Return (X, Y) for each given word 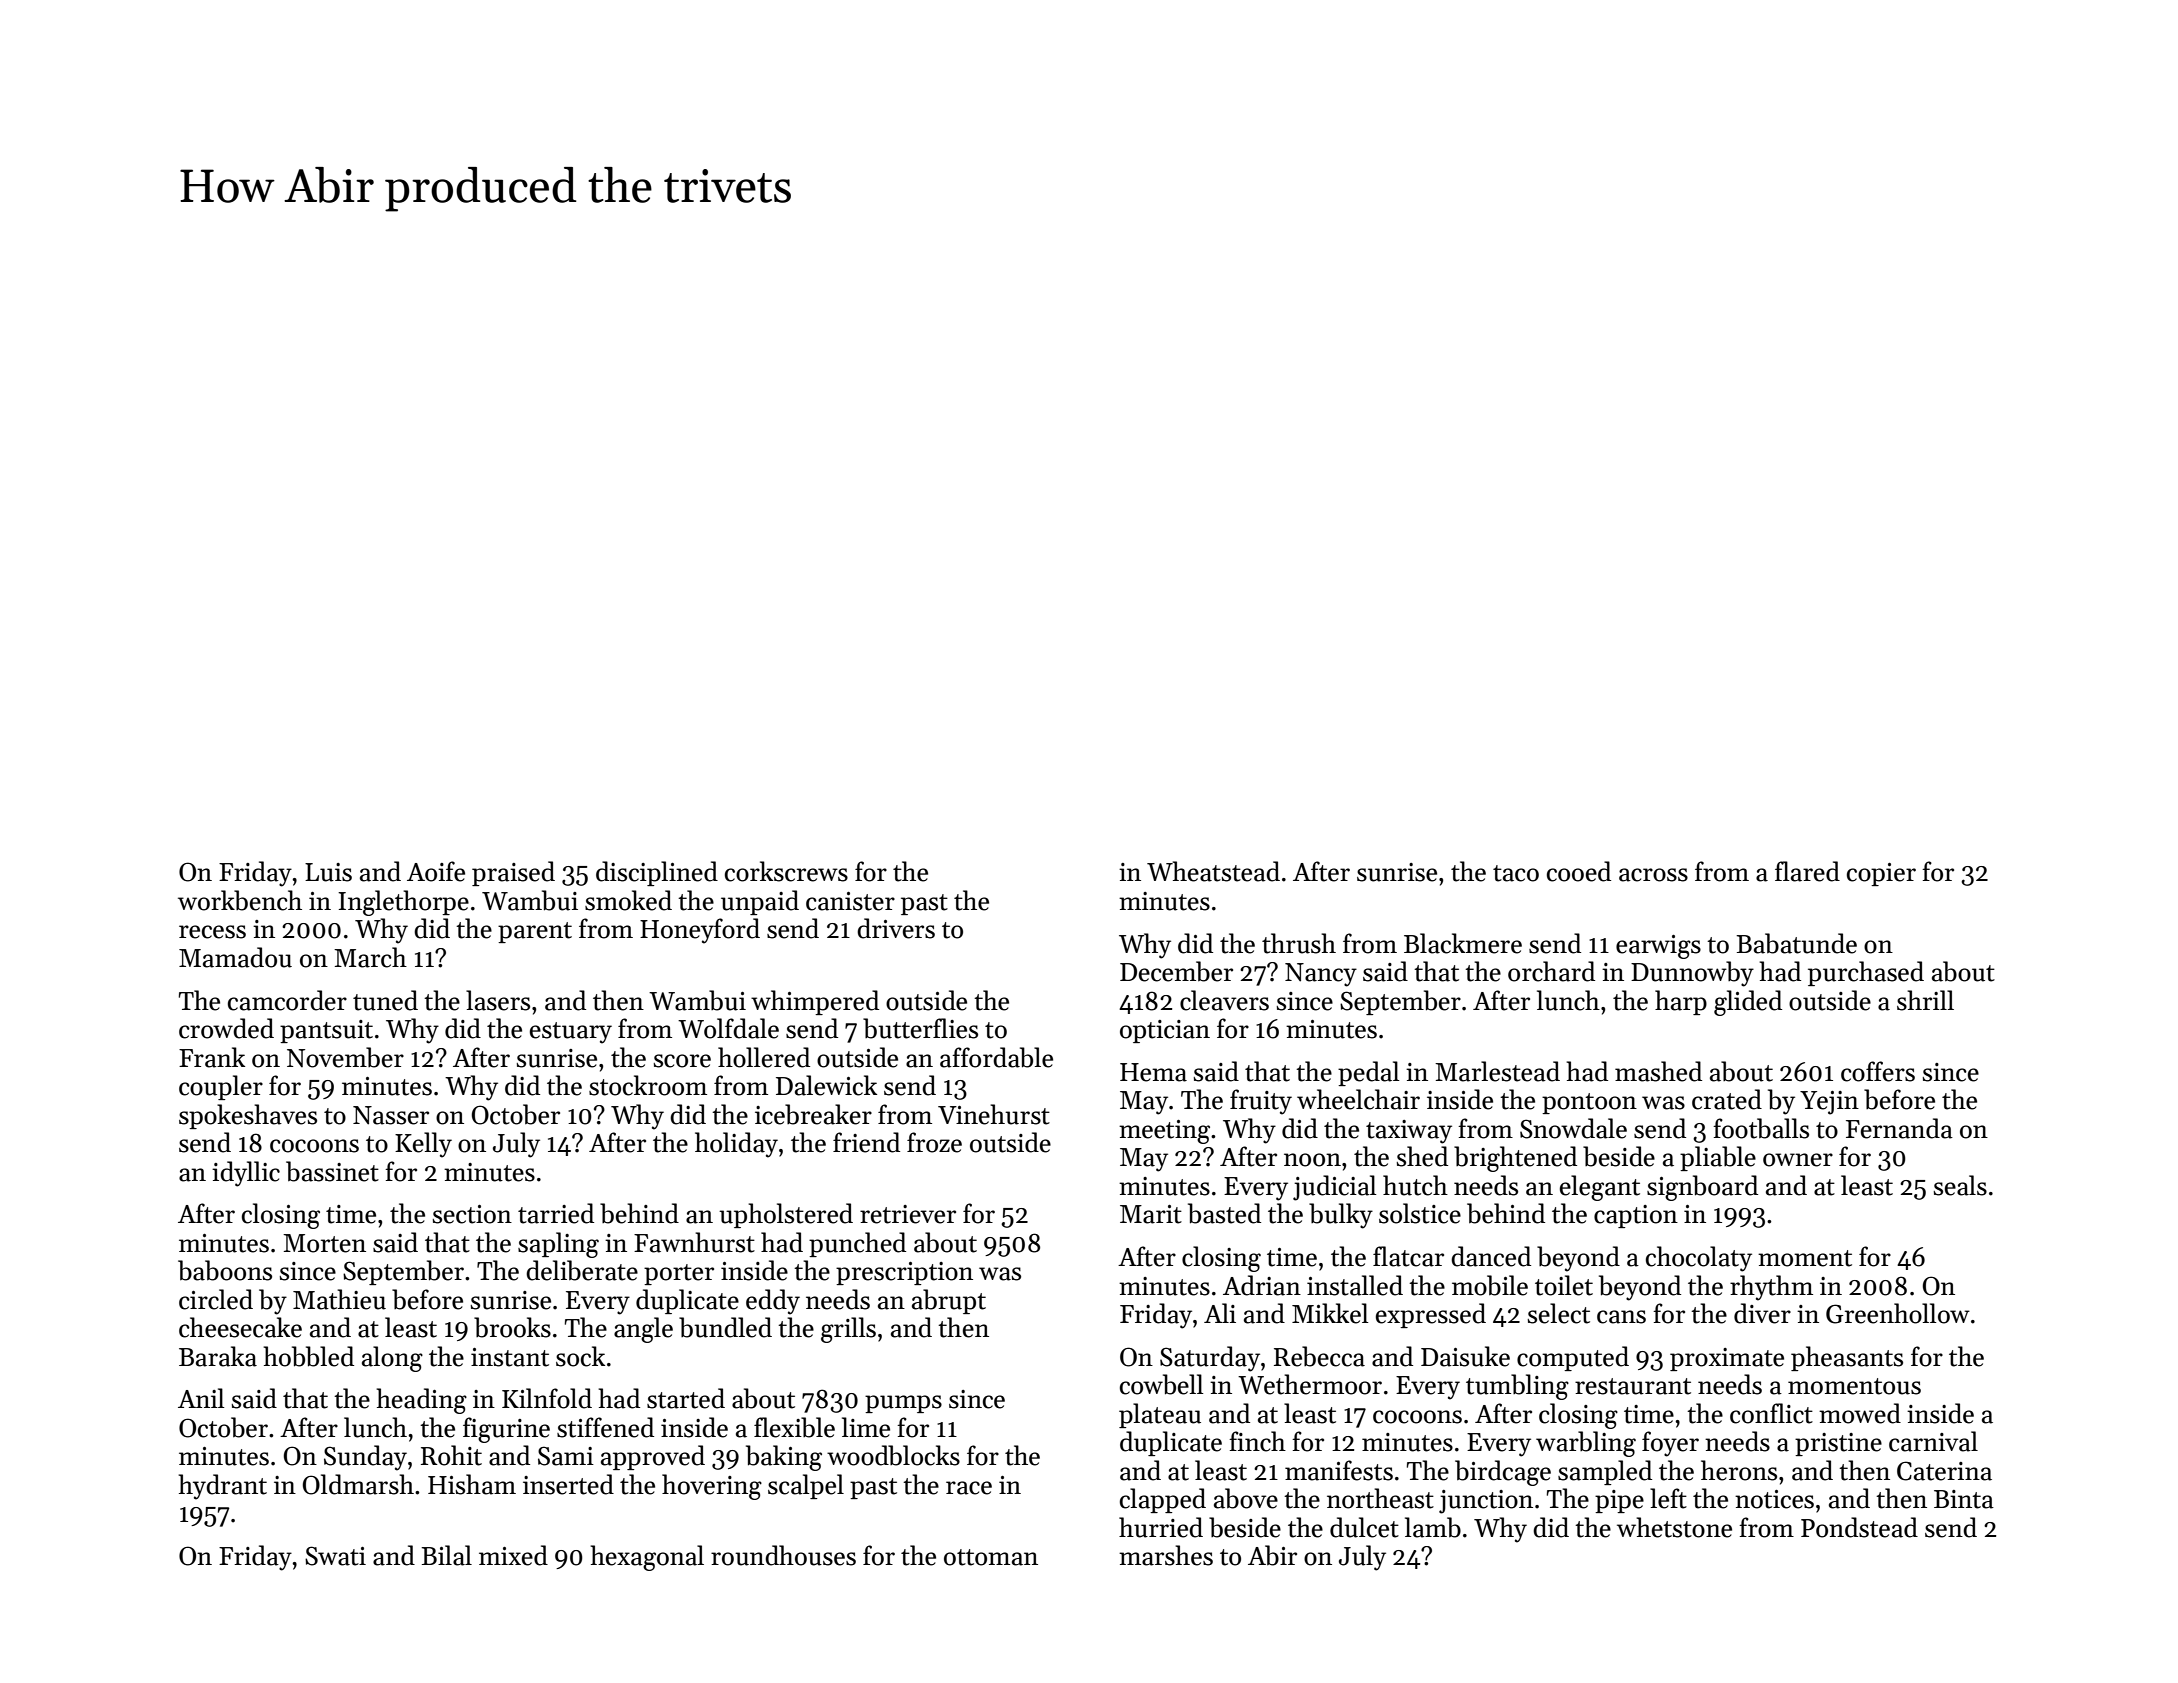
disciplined (657, 873)
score (682, 1061)
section (472, 1214)
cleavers (1224, 1000)
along (392, 1359)
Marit (1151, 1214)
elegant (1600, 1188)
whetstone (1674, 1527)
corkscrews (786, 871)
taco (1516, 873)
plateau (1160, 1415)
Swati (335, 1556)
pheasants (1847, 1358)
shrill (1925, 1000)
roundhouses (783, 1555)
